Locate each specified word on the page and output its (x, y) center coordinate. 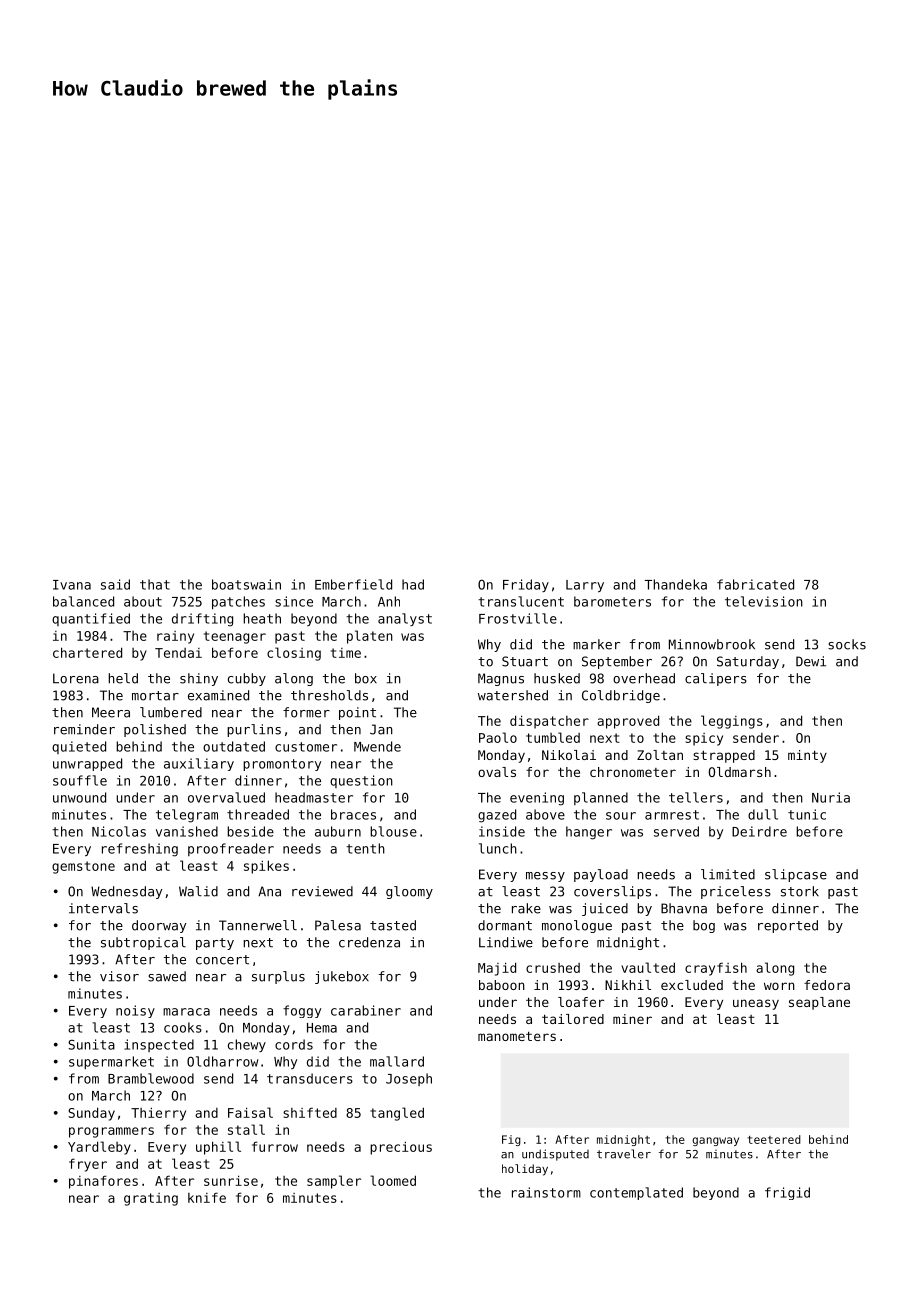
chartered (87, 652)
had (413, 584)
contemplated (636, 1193)
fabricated (755, 584)
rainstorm (546, 1192)
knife (207, 1197)
